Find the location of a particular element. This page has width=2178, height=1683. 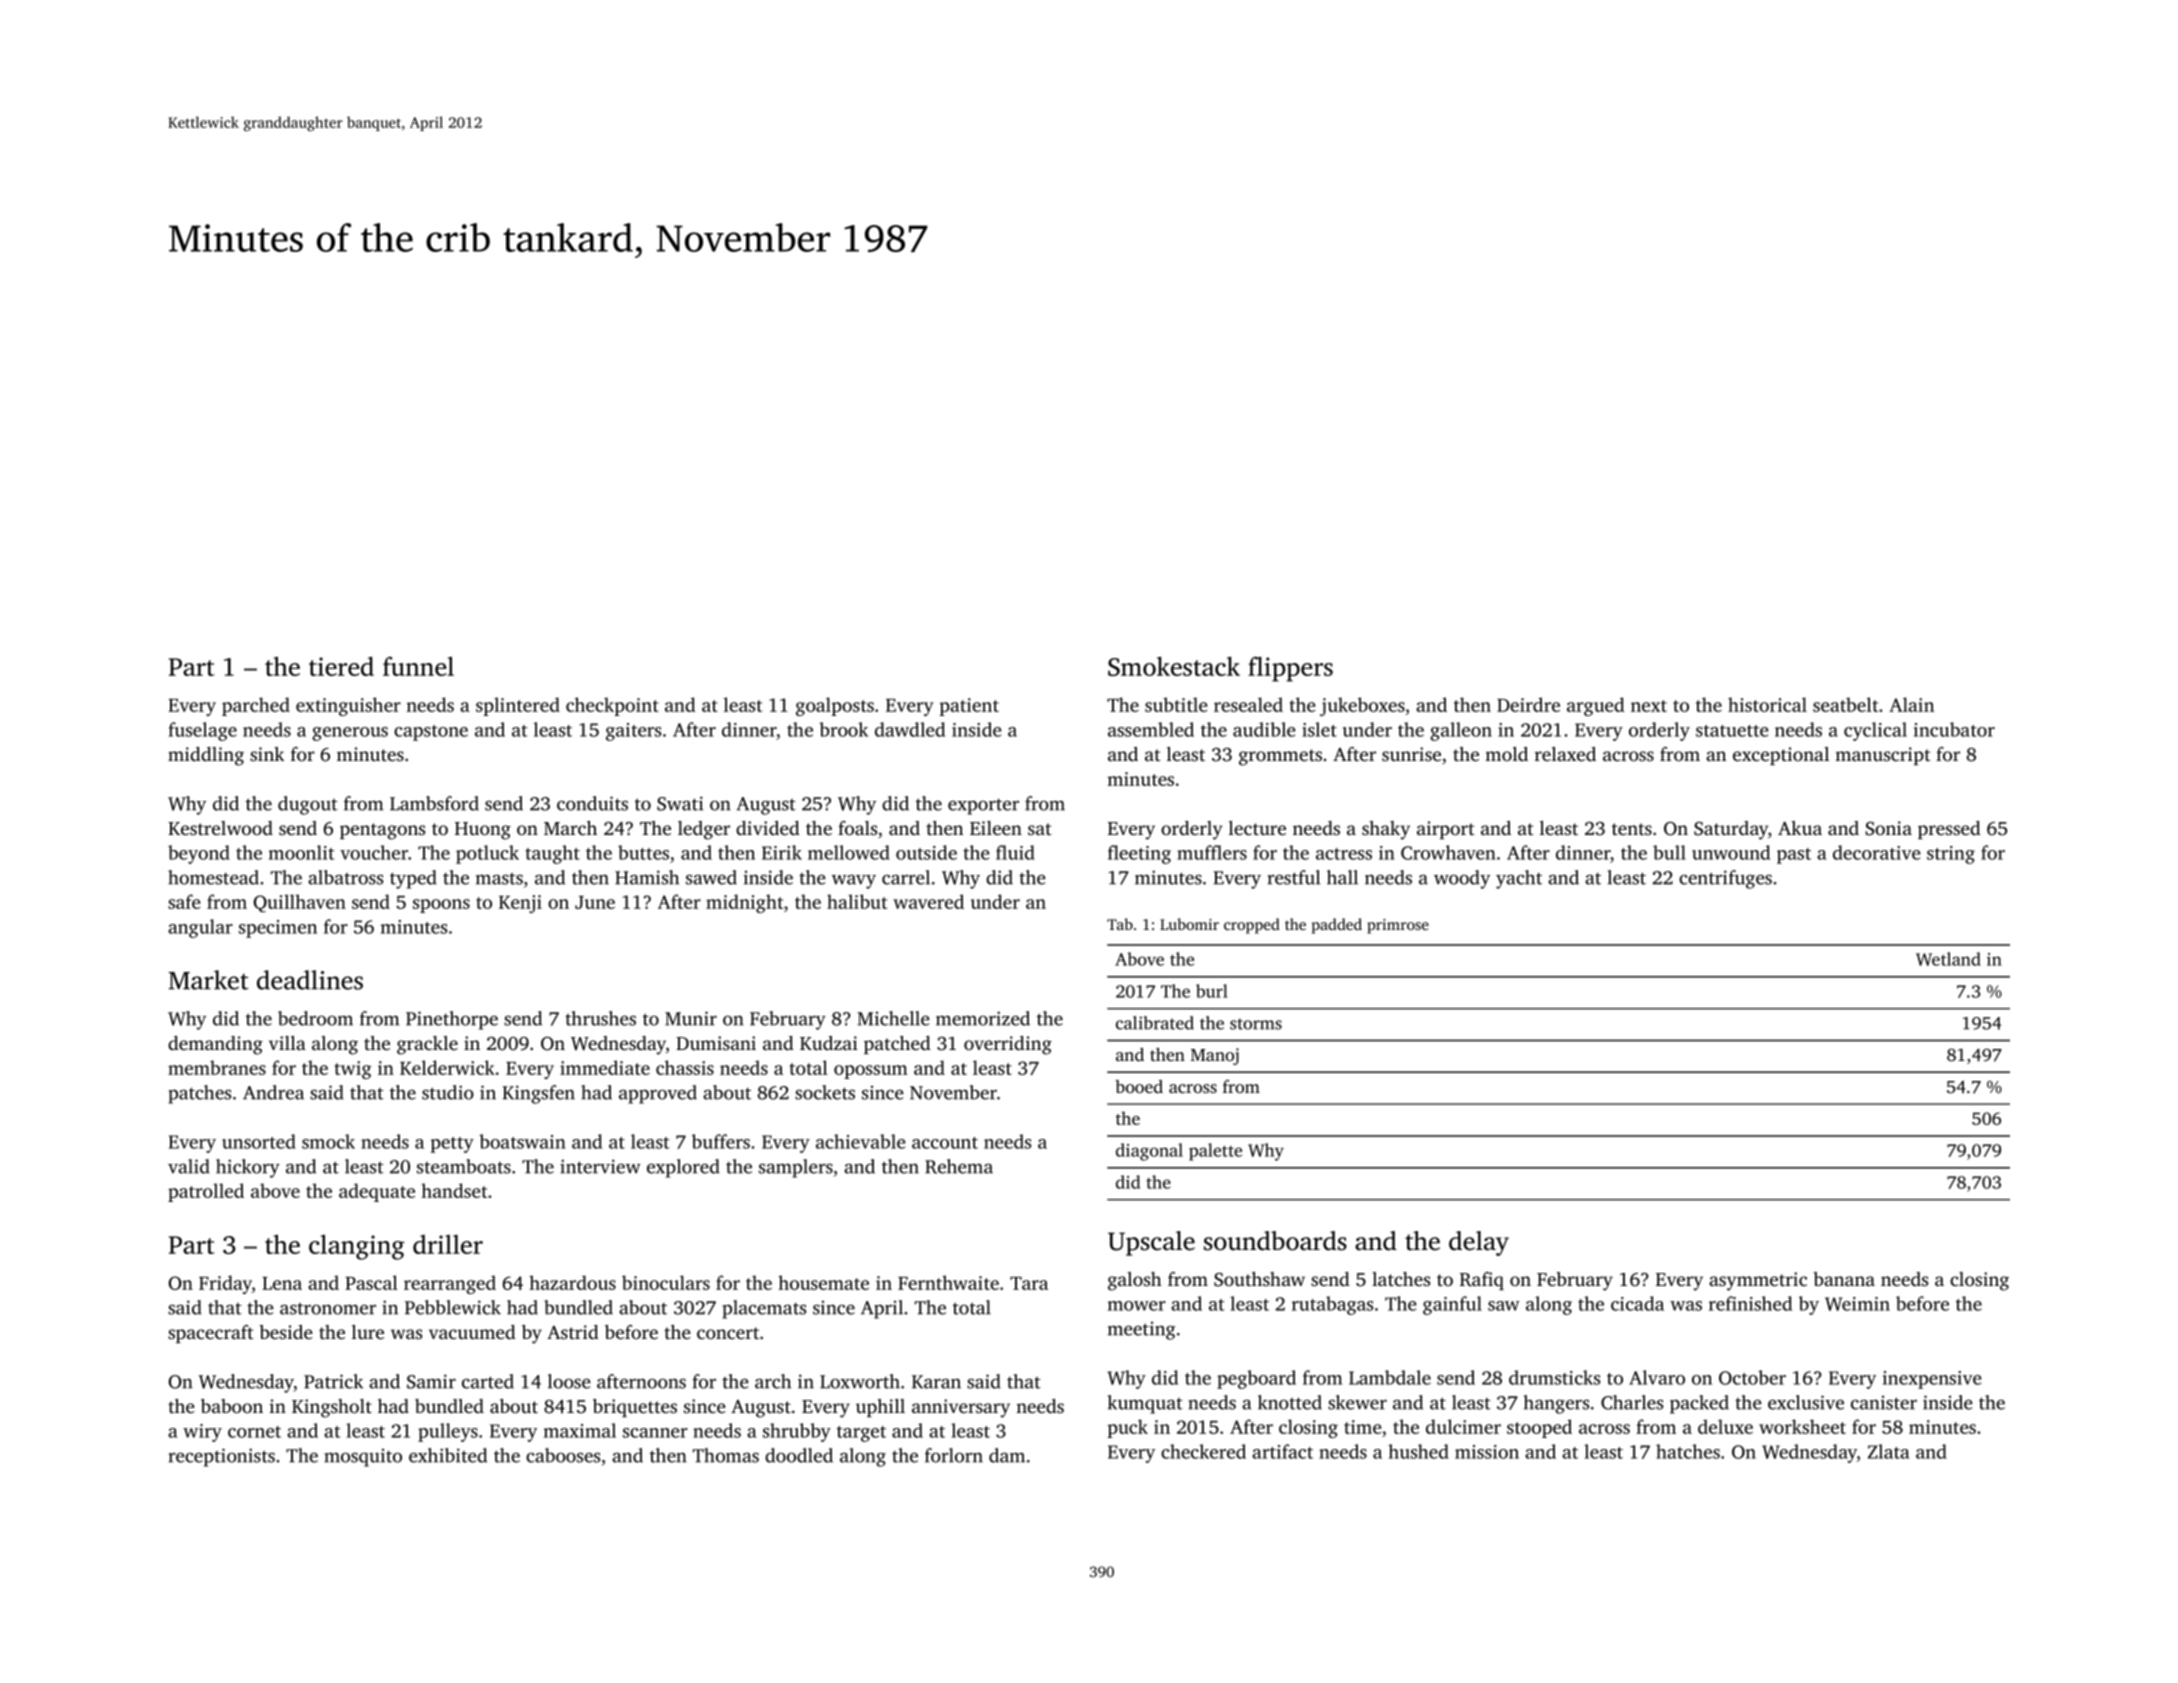

safe is located at coordinates (184, 901).
